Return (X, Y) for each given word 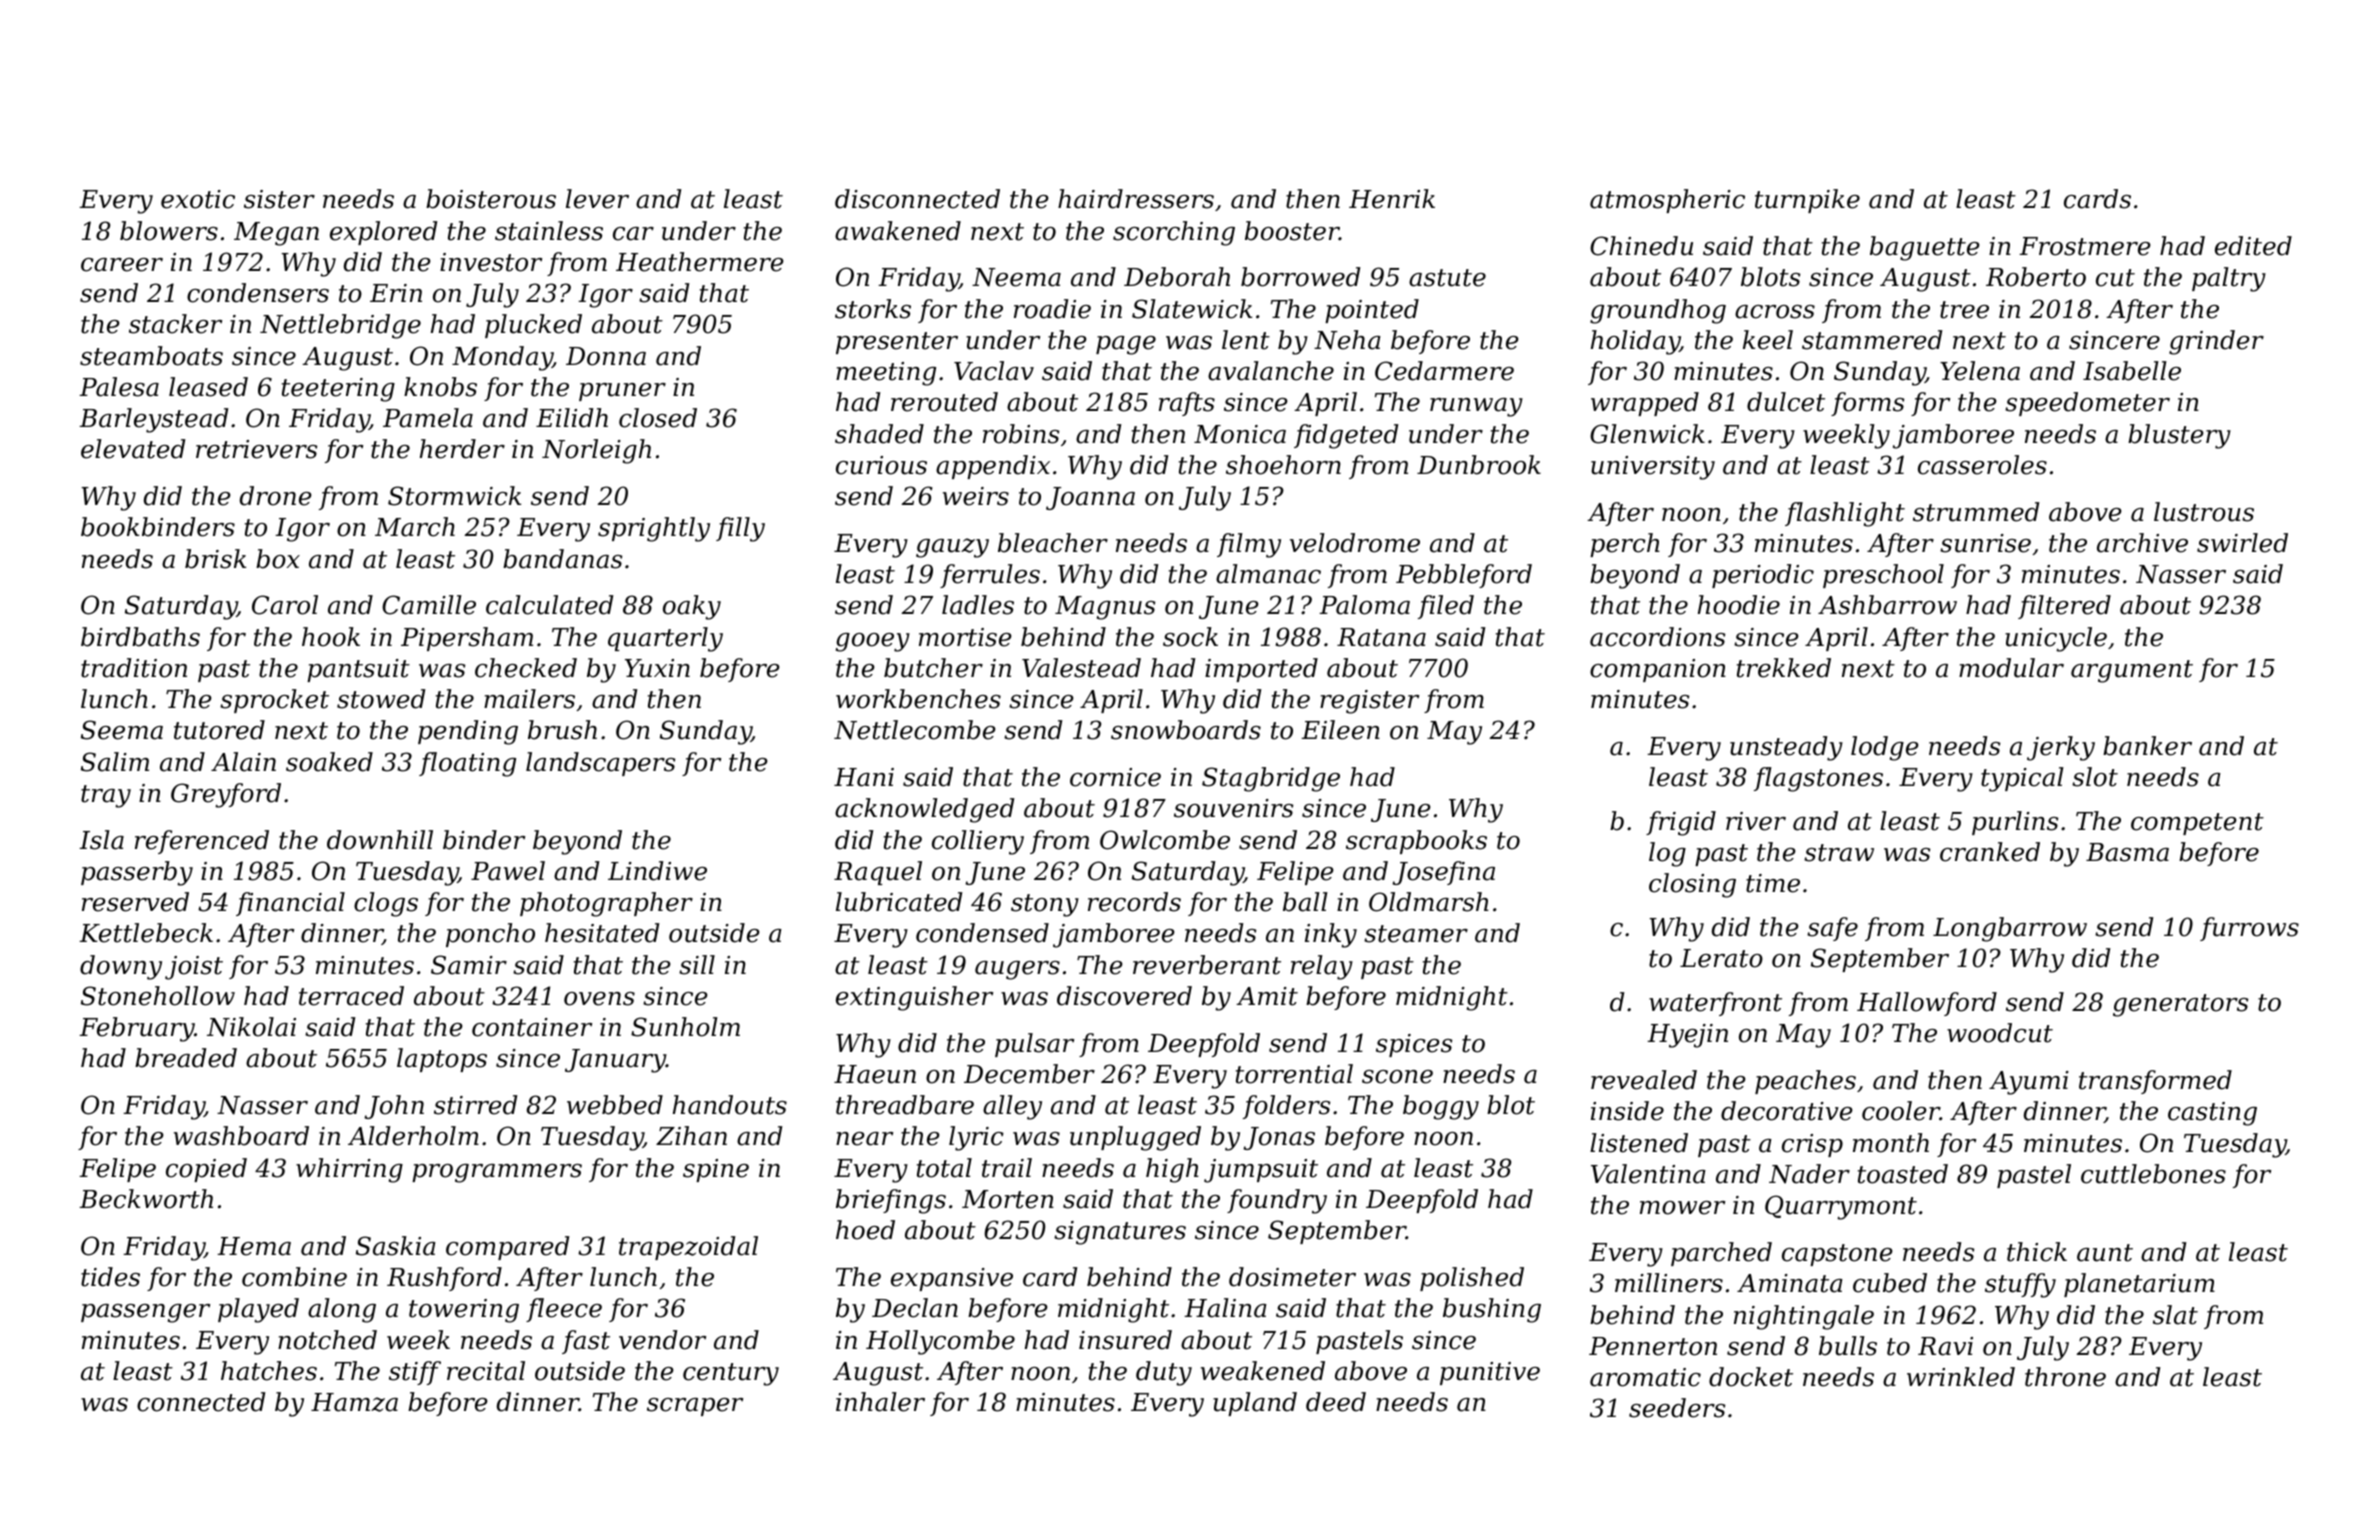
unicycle (2056, 639)
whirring (349, 1170)
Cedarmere (1444, 371)
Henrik (1392, 199)
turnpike (1807, 201)
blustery (2179, 436)
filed (1446, 607)
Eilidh (572, 418)
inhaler (880, 1402)
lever (597, 199)
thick (2037, 1252)
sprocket (274, 701)
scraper (695, 1407)
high (1172, 1170)
